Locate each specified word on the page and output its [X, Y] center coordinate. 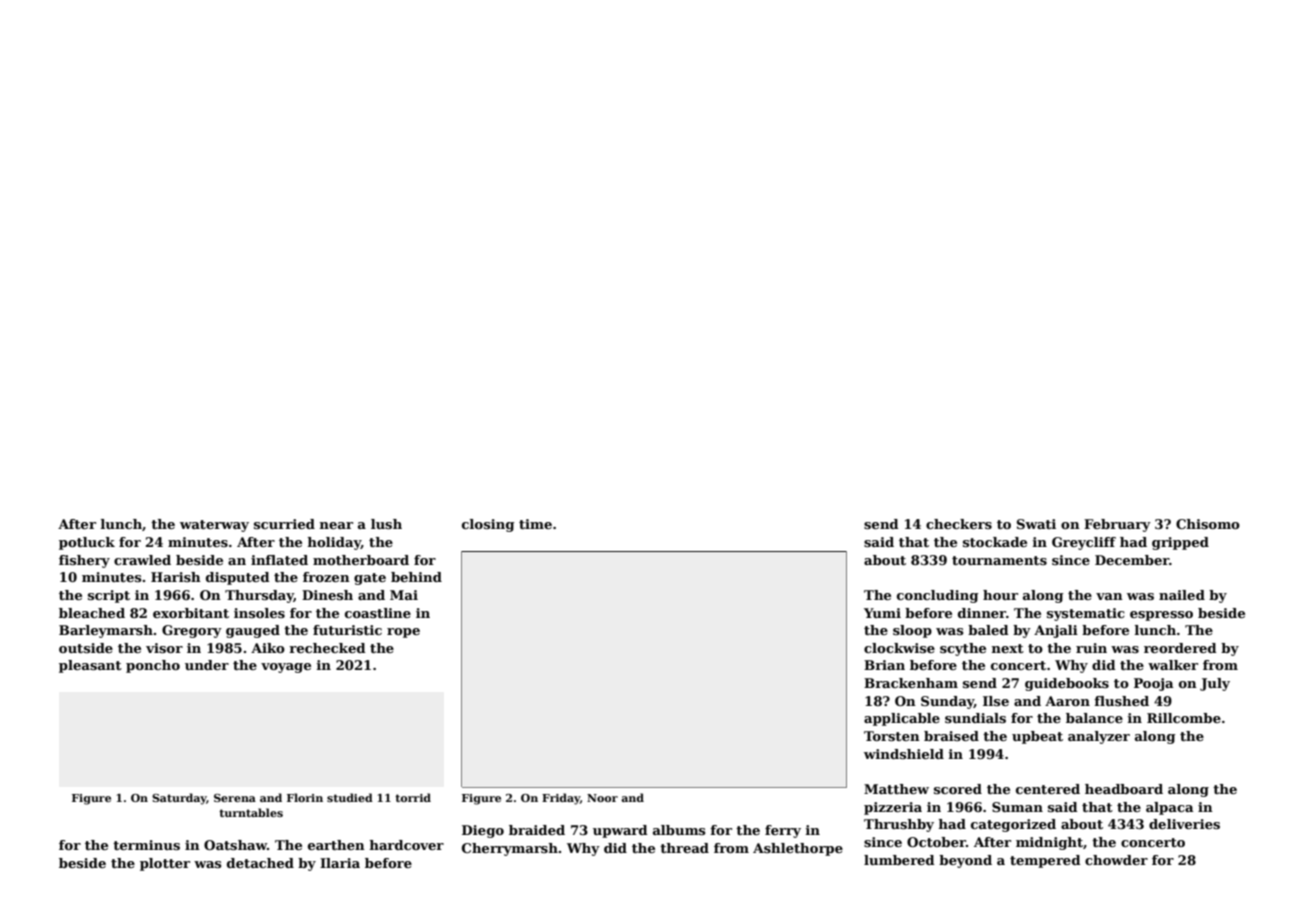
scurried [284, 524]
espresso [1161, 616]
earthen [336, 845]
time [535, 524]
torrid [413, 797]
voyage [286, 668]
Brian [884, 665]
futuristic [347, 630]
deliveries [1184, 824]
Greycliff [1084, 543]
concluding [938, 596]
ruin [1091, 648]
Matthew [896, 789]
